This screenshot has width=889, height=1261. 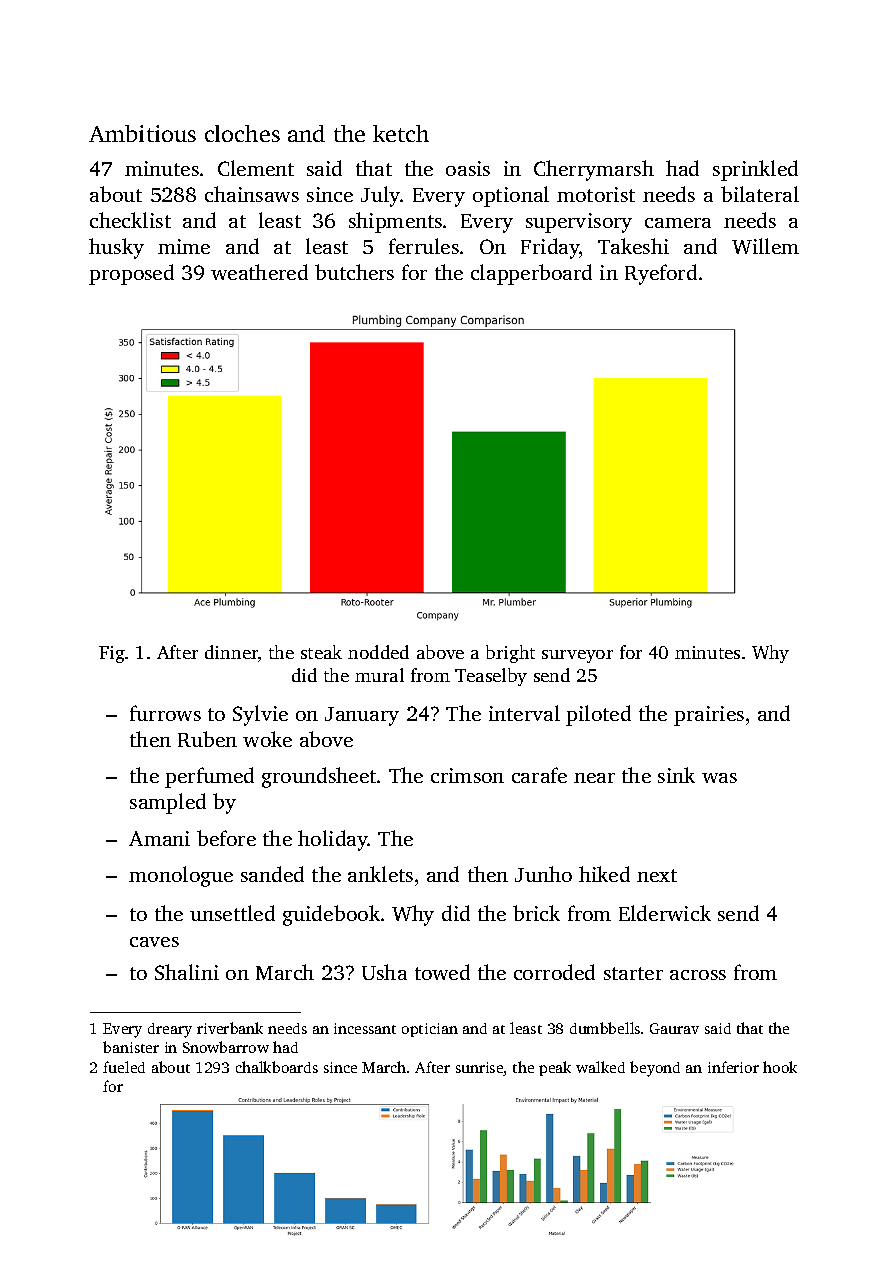 I want to click on dinner, so click(x=231, y=652).
